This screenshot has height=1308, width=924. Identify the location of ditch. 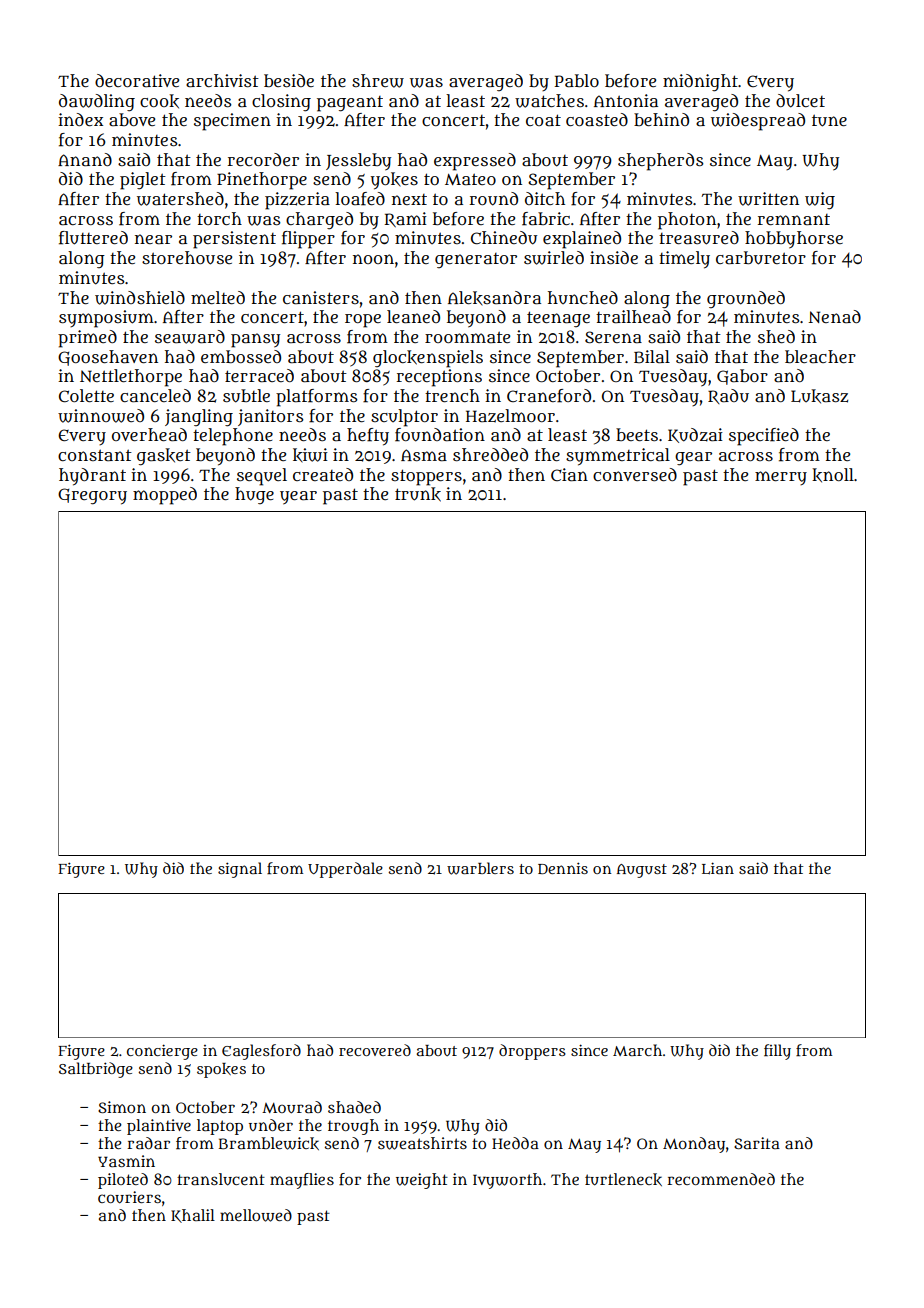
(545, 198).
